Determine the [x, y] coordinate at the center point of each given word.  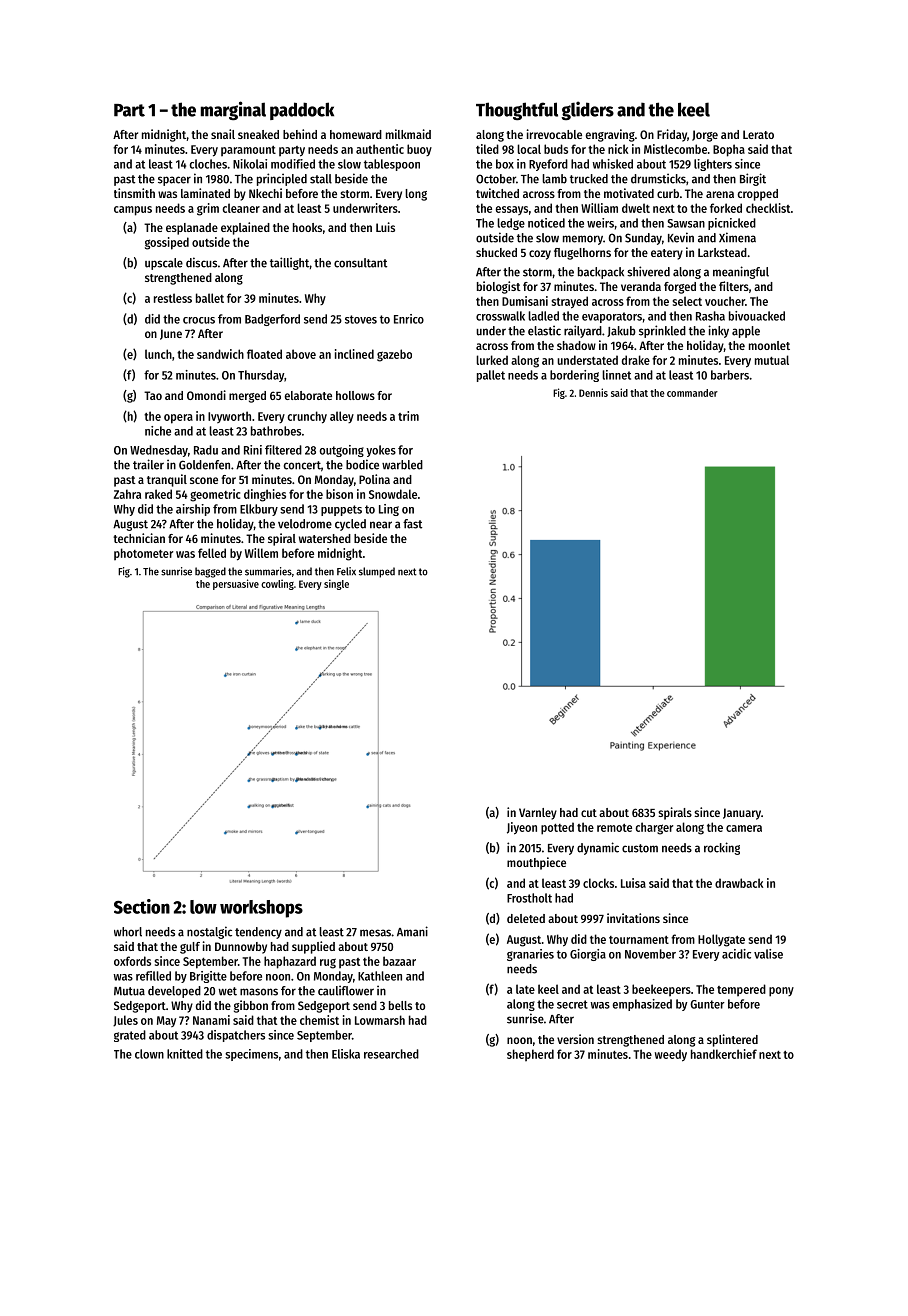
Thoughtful [517, 111]
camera [744, 828]
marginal [233, 111]
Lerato [758, 134]
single [336, 584]
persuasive [236, 584]
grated [130, 1036]
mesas [375, 933]
